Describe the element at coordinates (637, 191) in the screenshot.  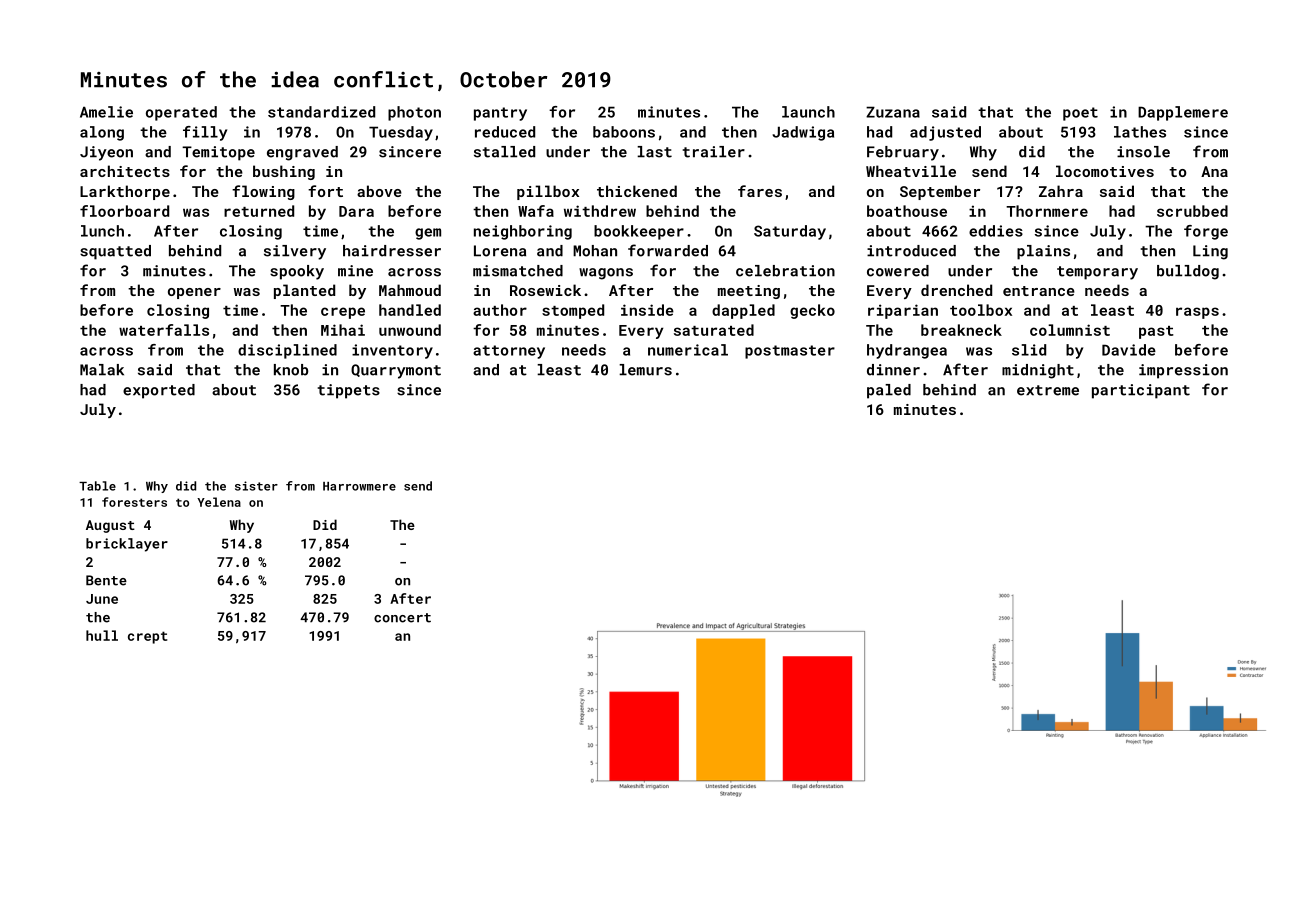
I see `thickened` at that location.
